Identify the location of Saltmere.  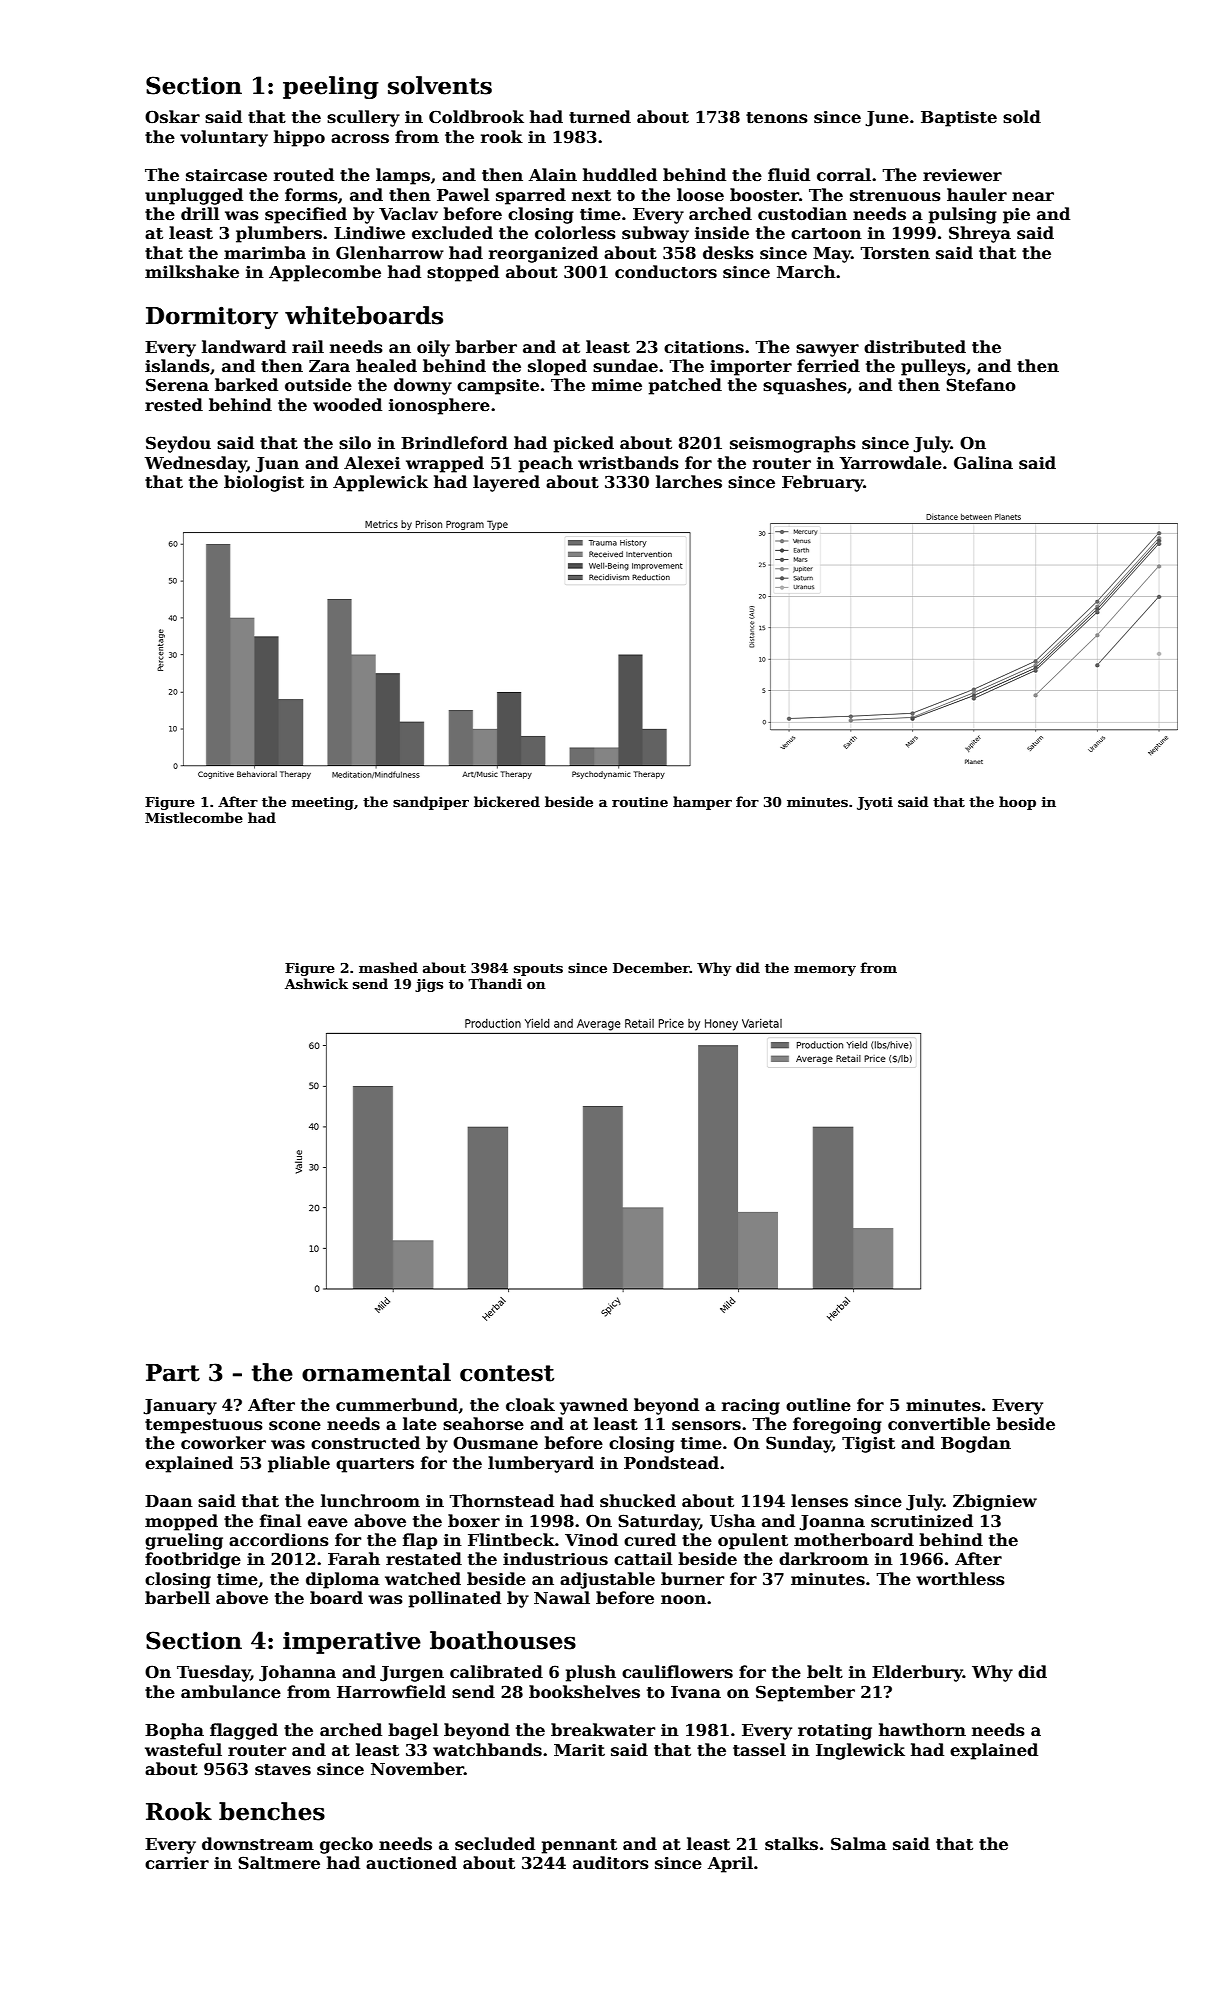
(279, 1863).
